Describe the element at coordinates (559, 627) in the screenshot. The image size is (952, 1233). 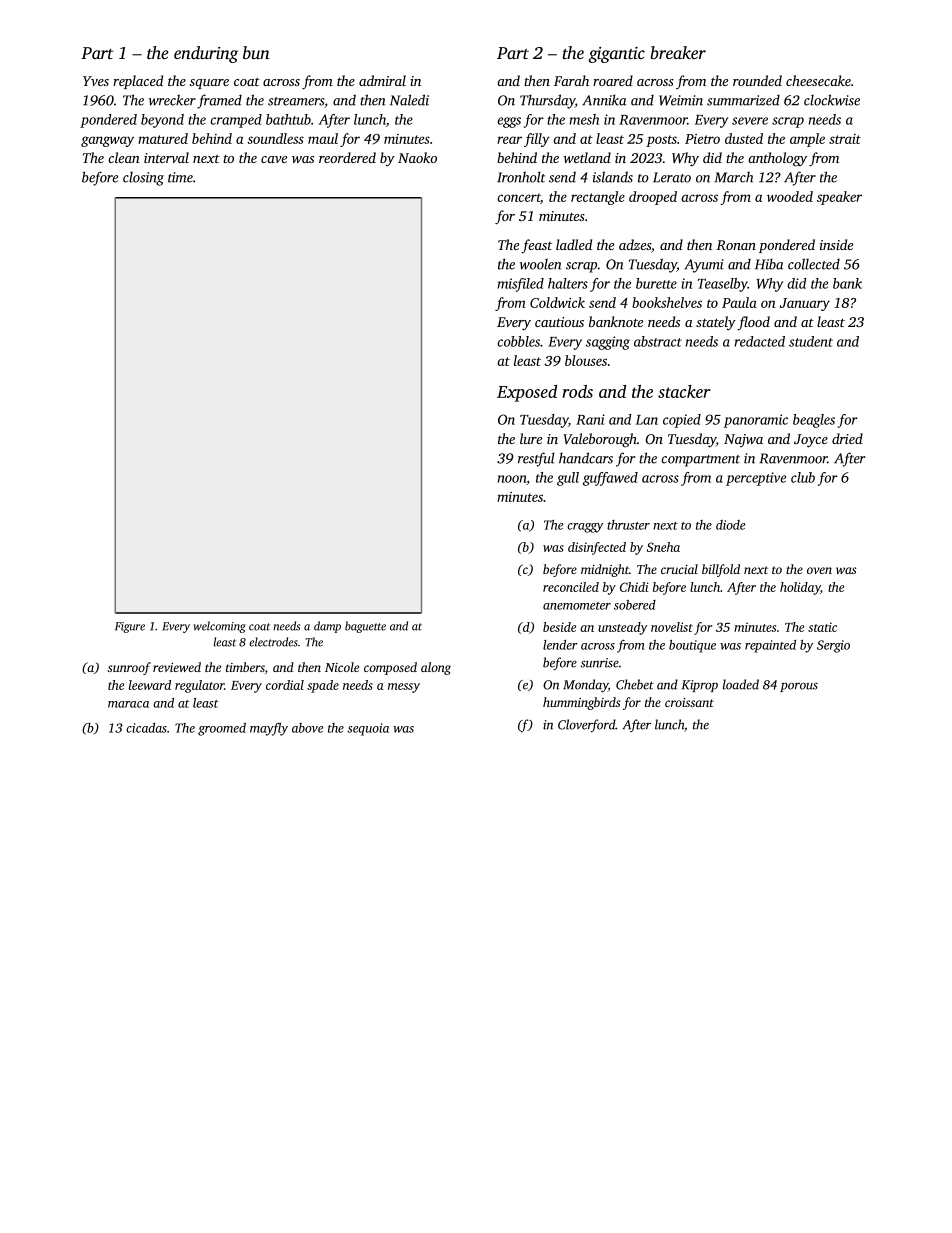
I see `beside` at that location.
